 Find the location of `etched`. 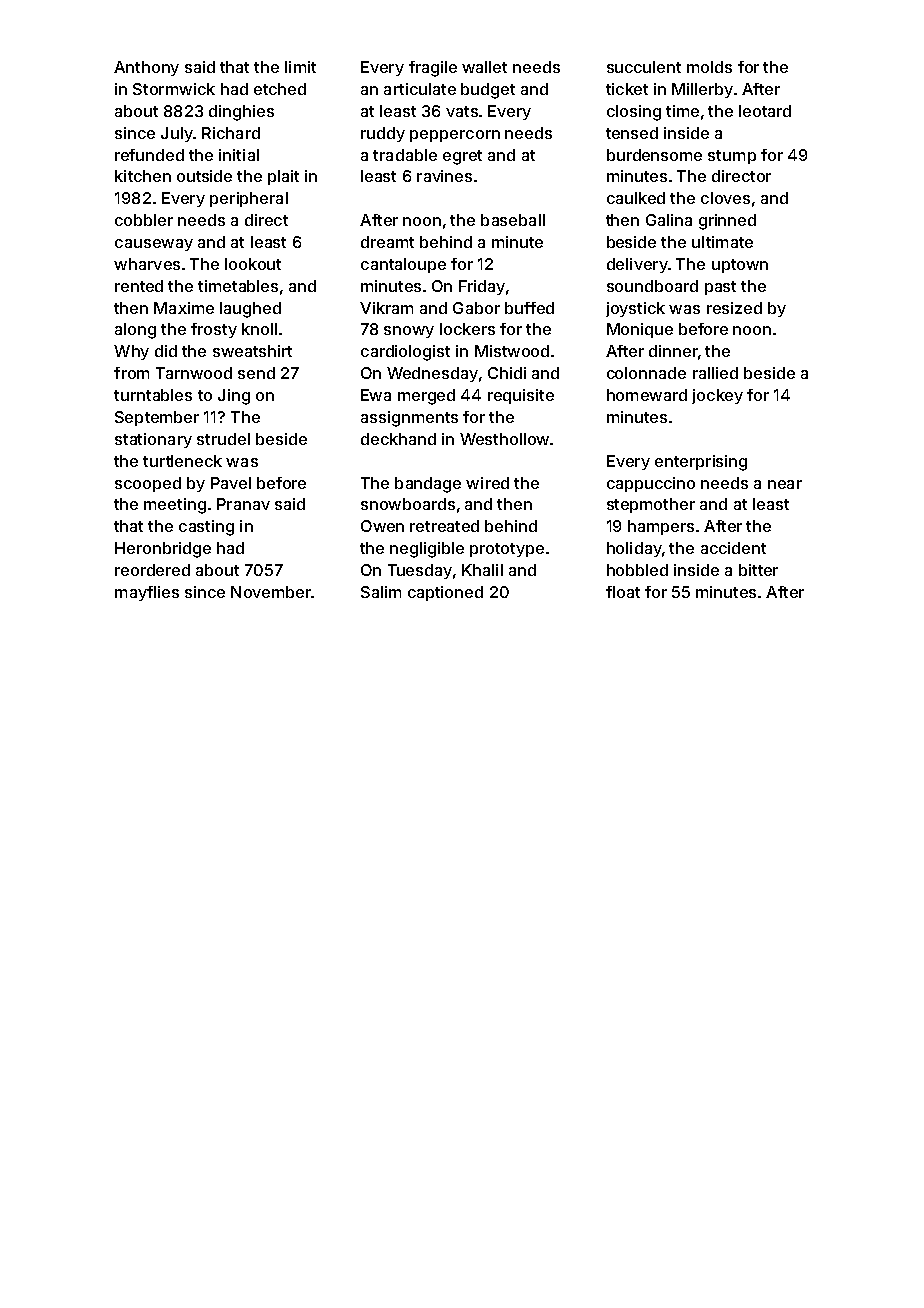

etched is located at coordinates (280, 89).
